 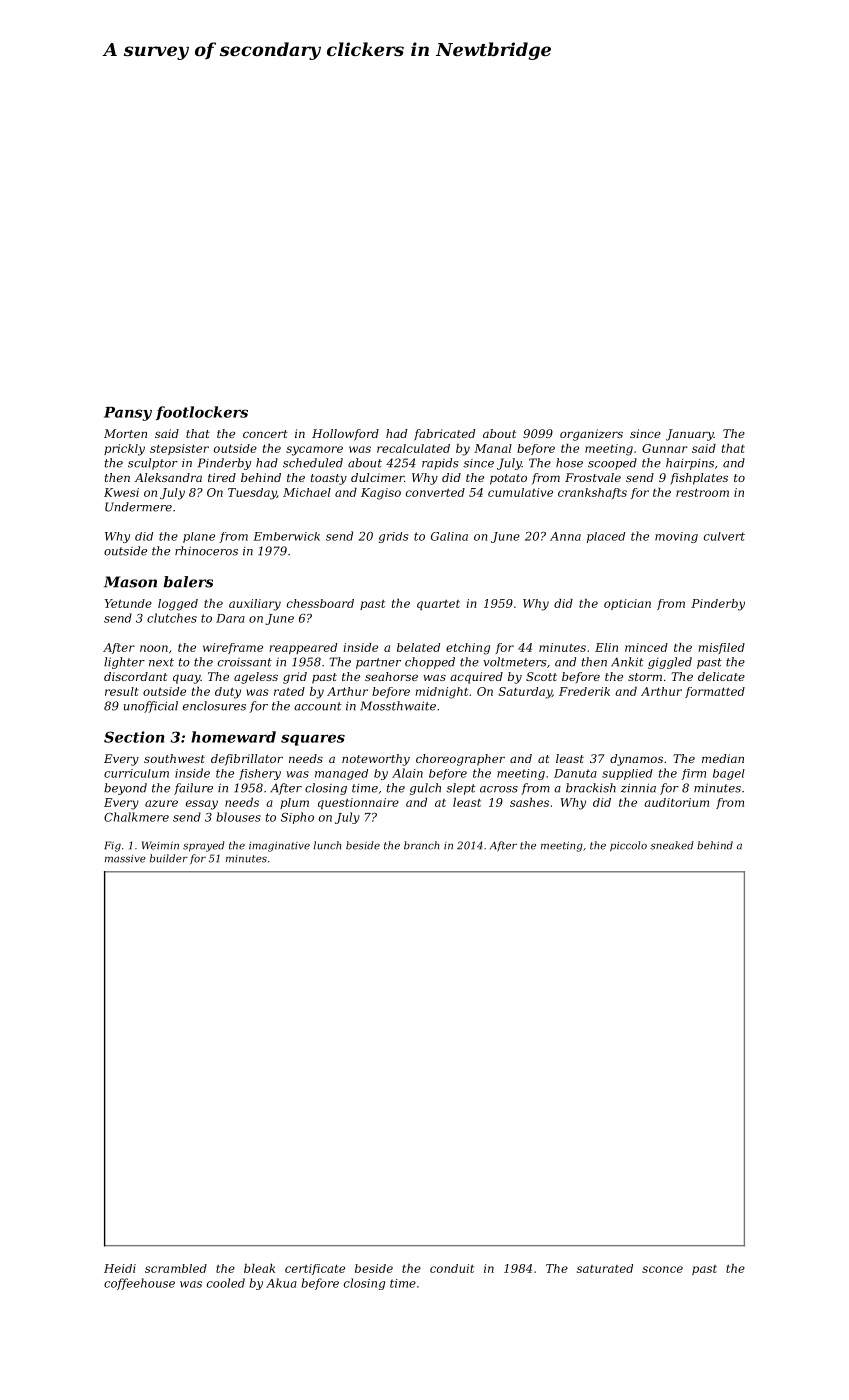 What do you see at coordinates (672, 845) in the screenshot?
I see `sneaked` at bounding box center [672, 845].
